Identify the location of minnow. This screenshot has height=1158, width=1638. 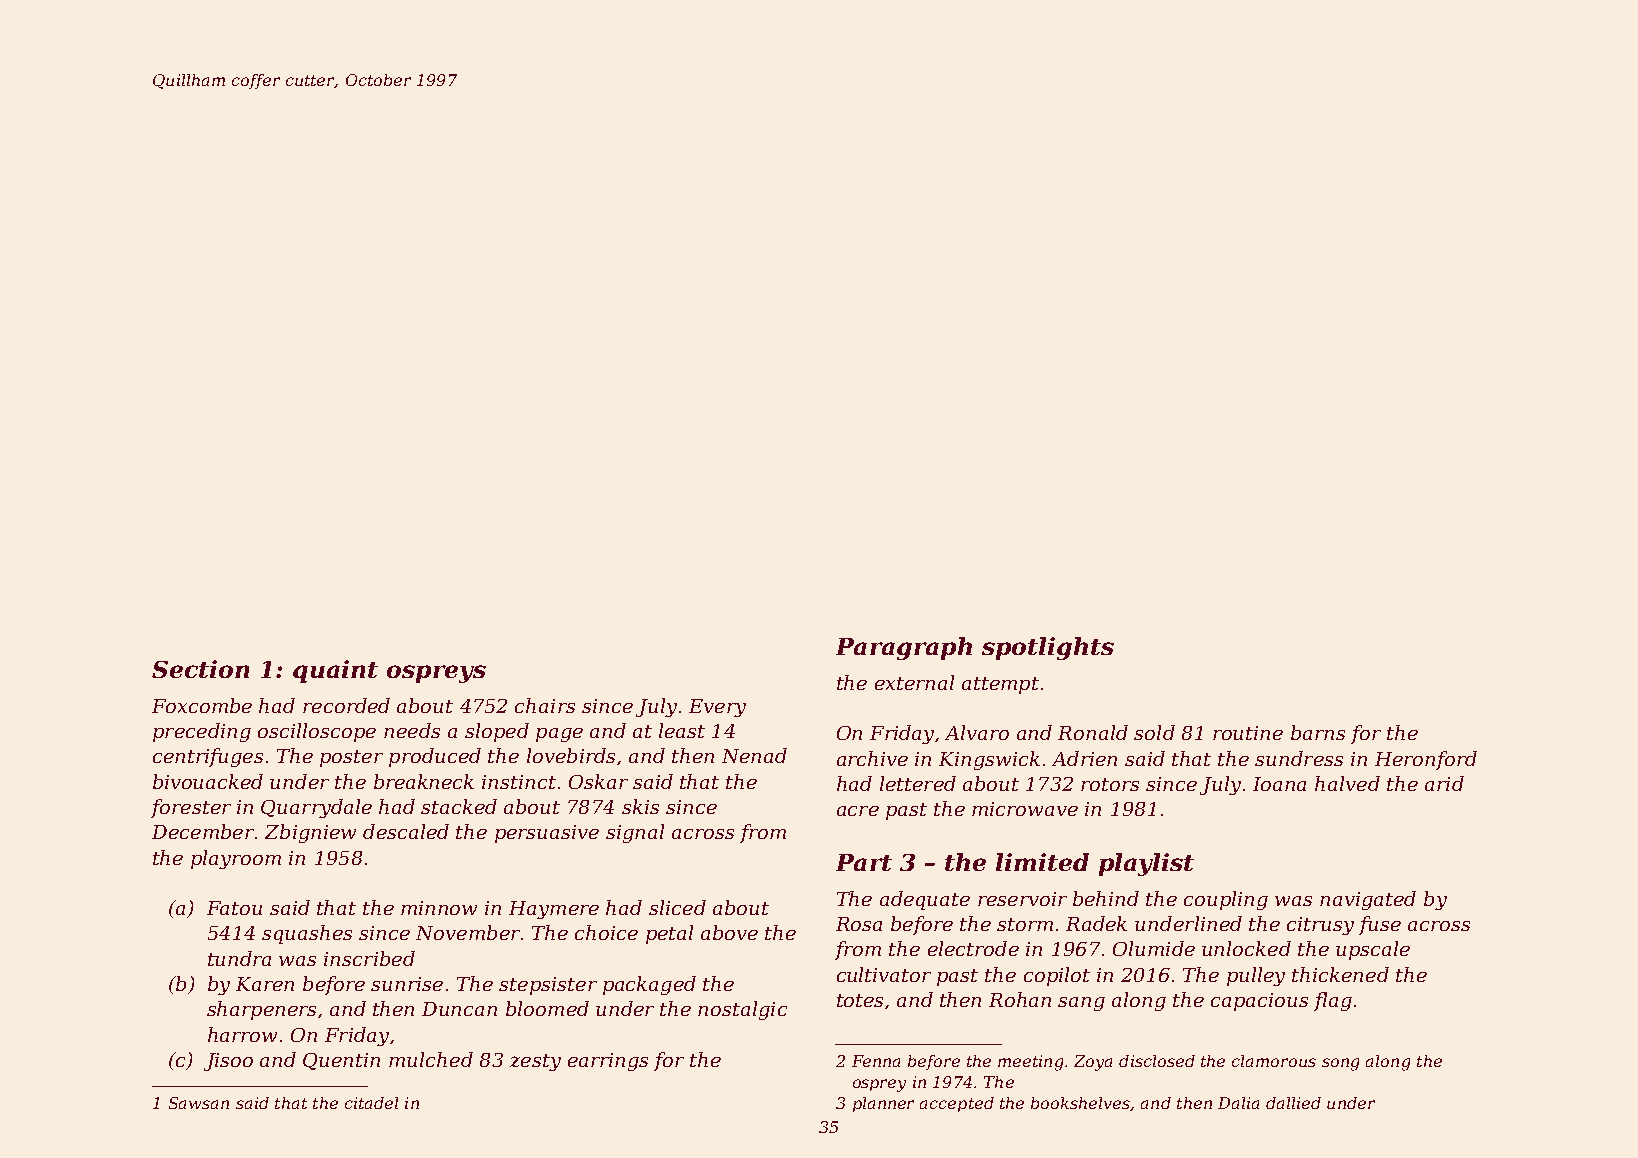
(439, 908).
